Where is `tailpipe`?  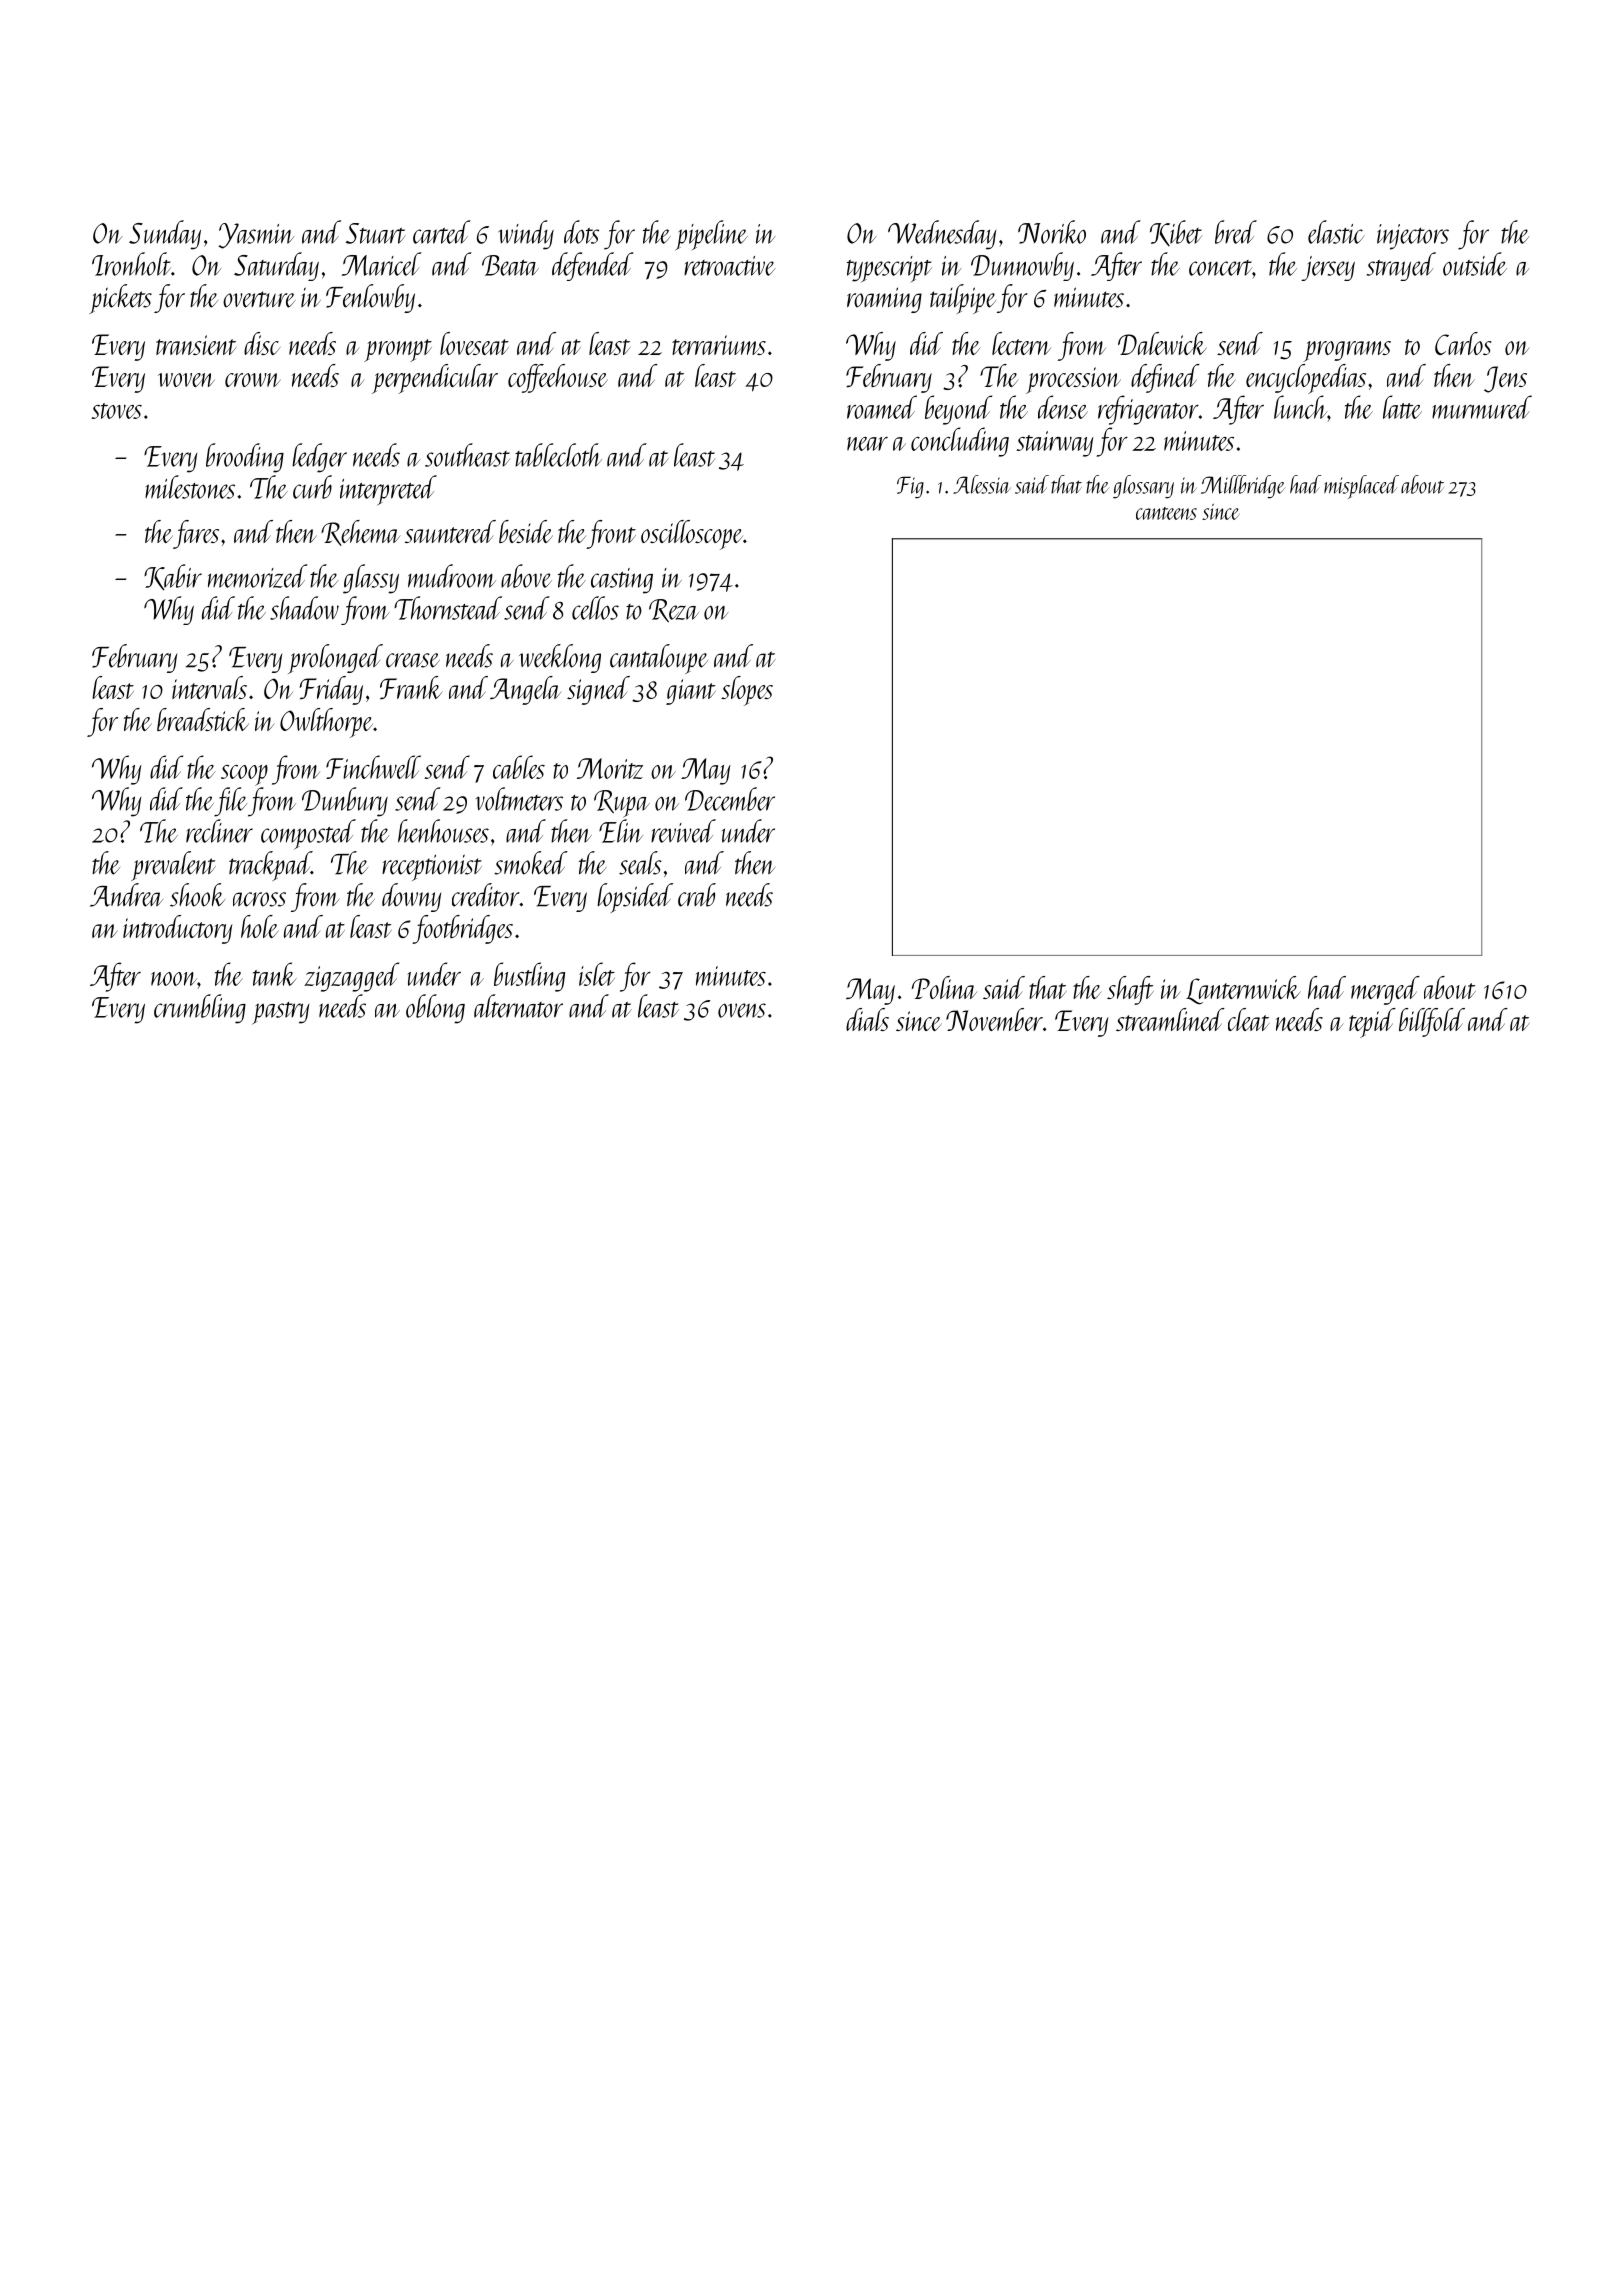
tailpipe is located at coordinates (963, 299).
